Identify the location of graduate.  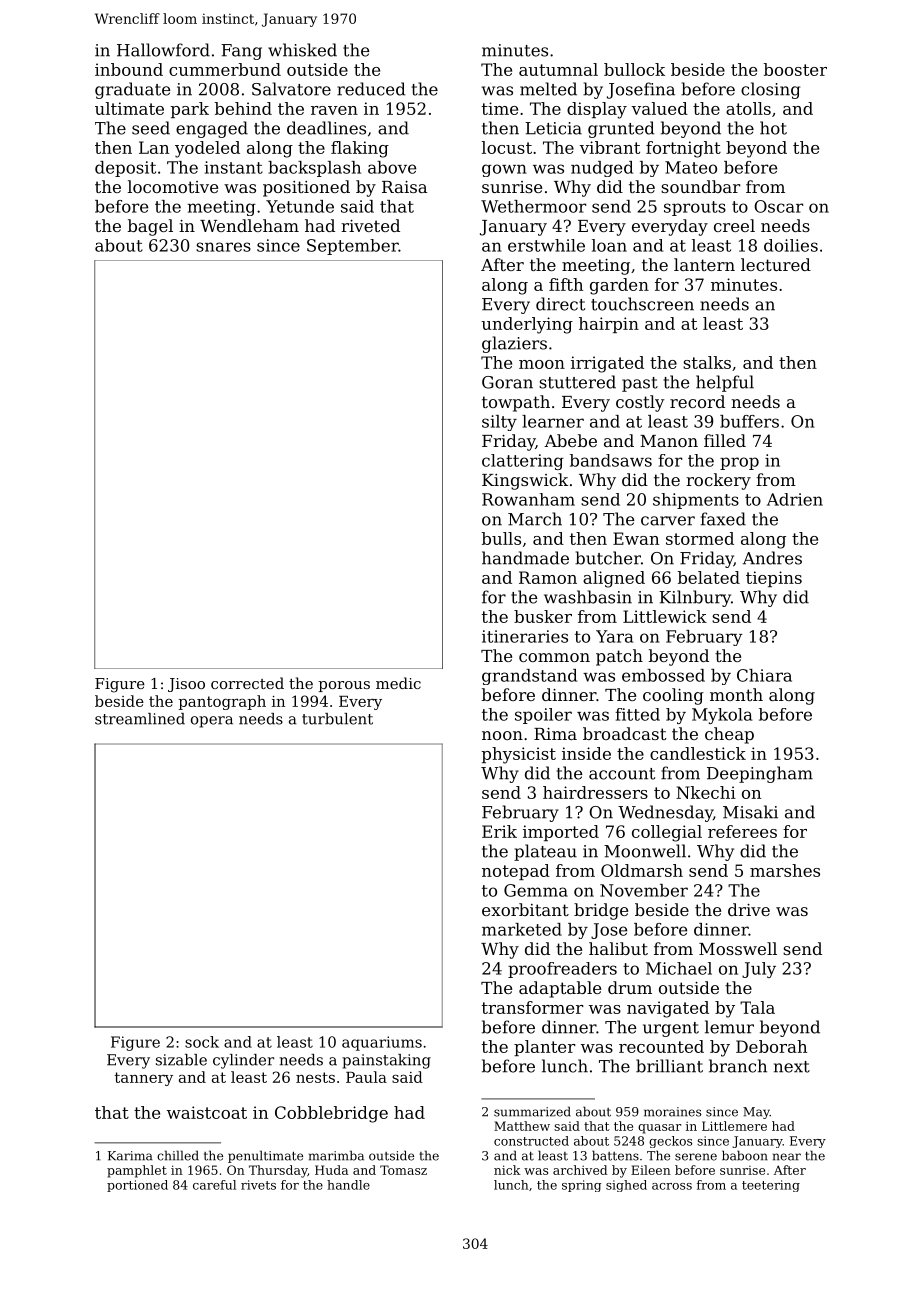
(133, 90).
